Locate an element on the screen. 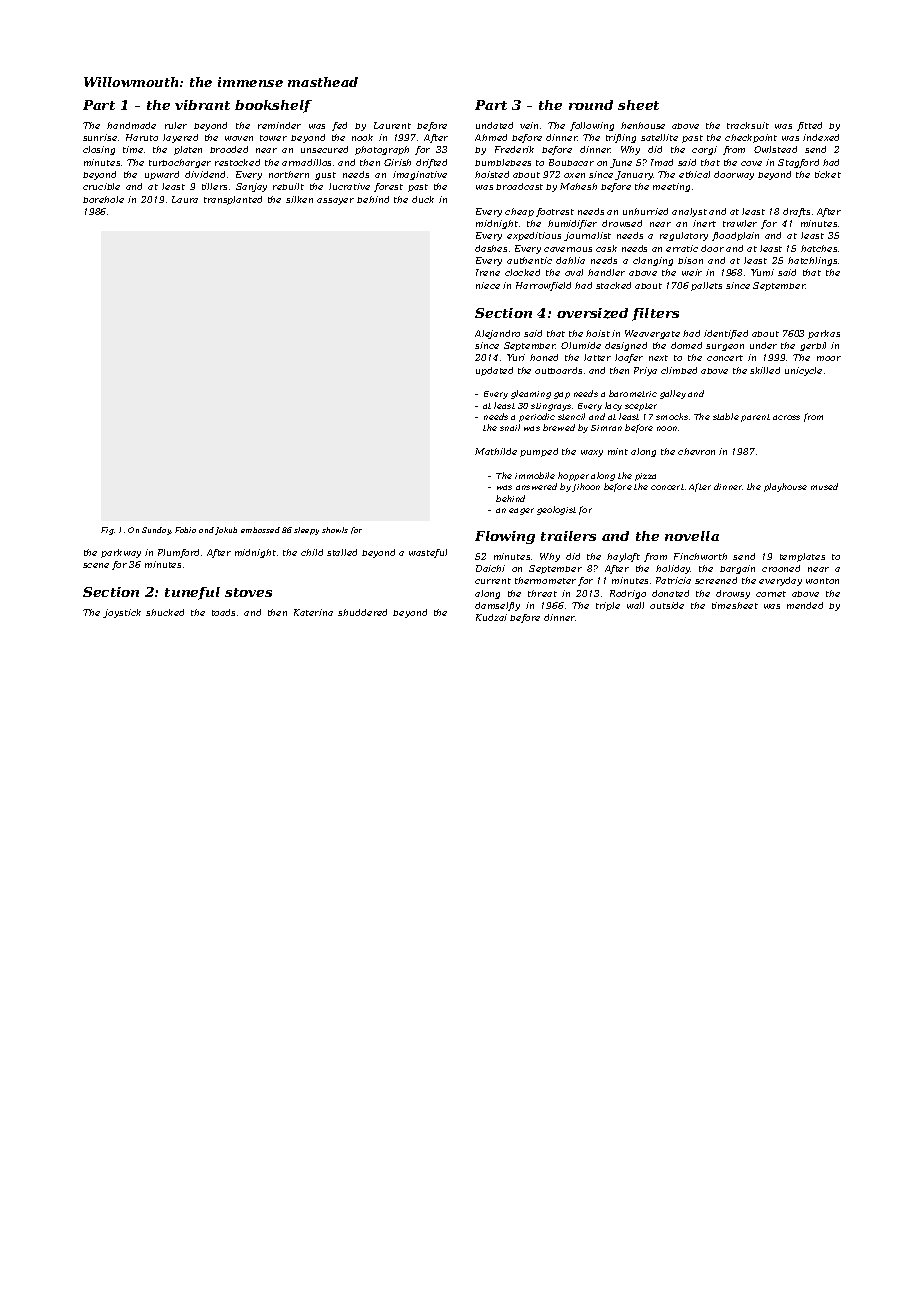 The width and height of the screenshot is (924, 1308). parent is located at coordinates (755, 418).
